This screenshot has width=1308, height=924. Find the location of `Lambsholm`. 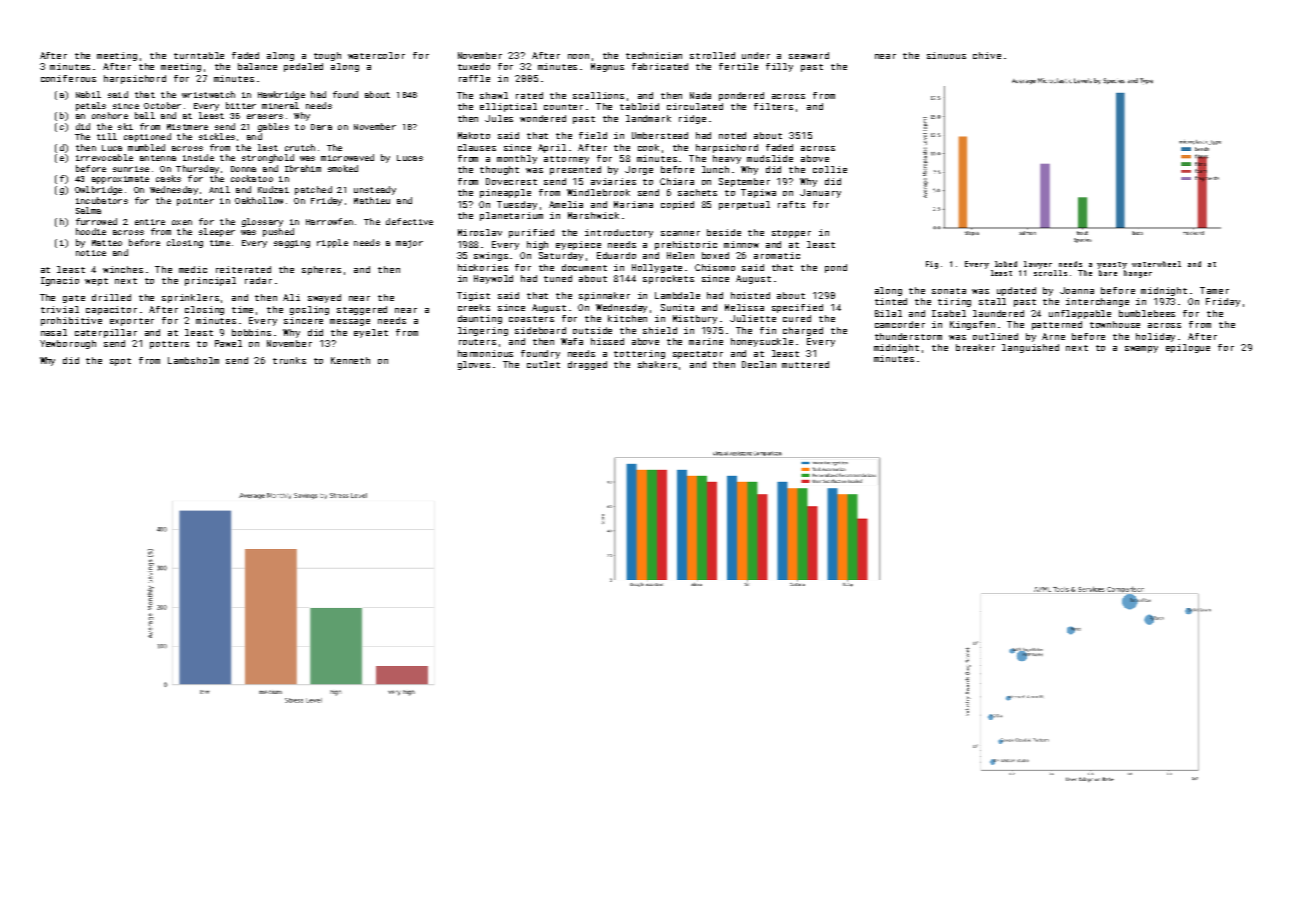

Lambsholm is located at coordinates (193, 360).
